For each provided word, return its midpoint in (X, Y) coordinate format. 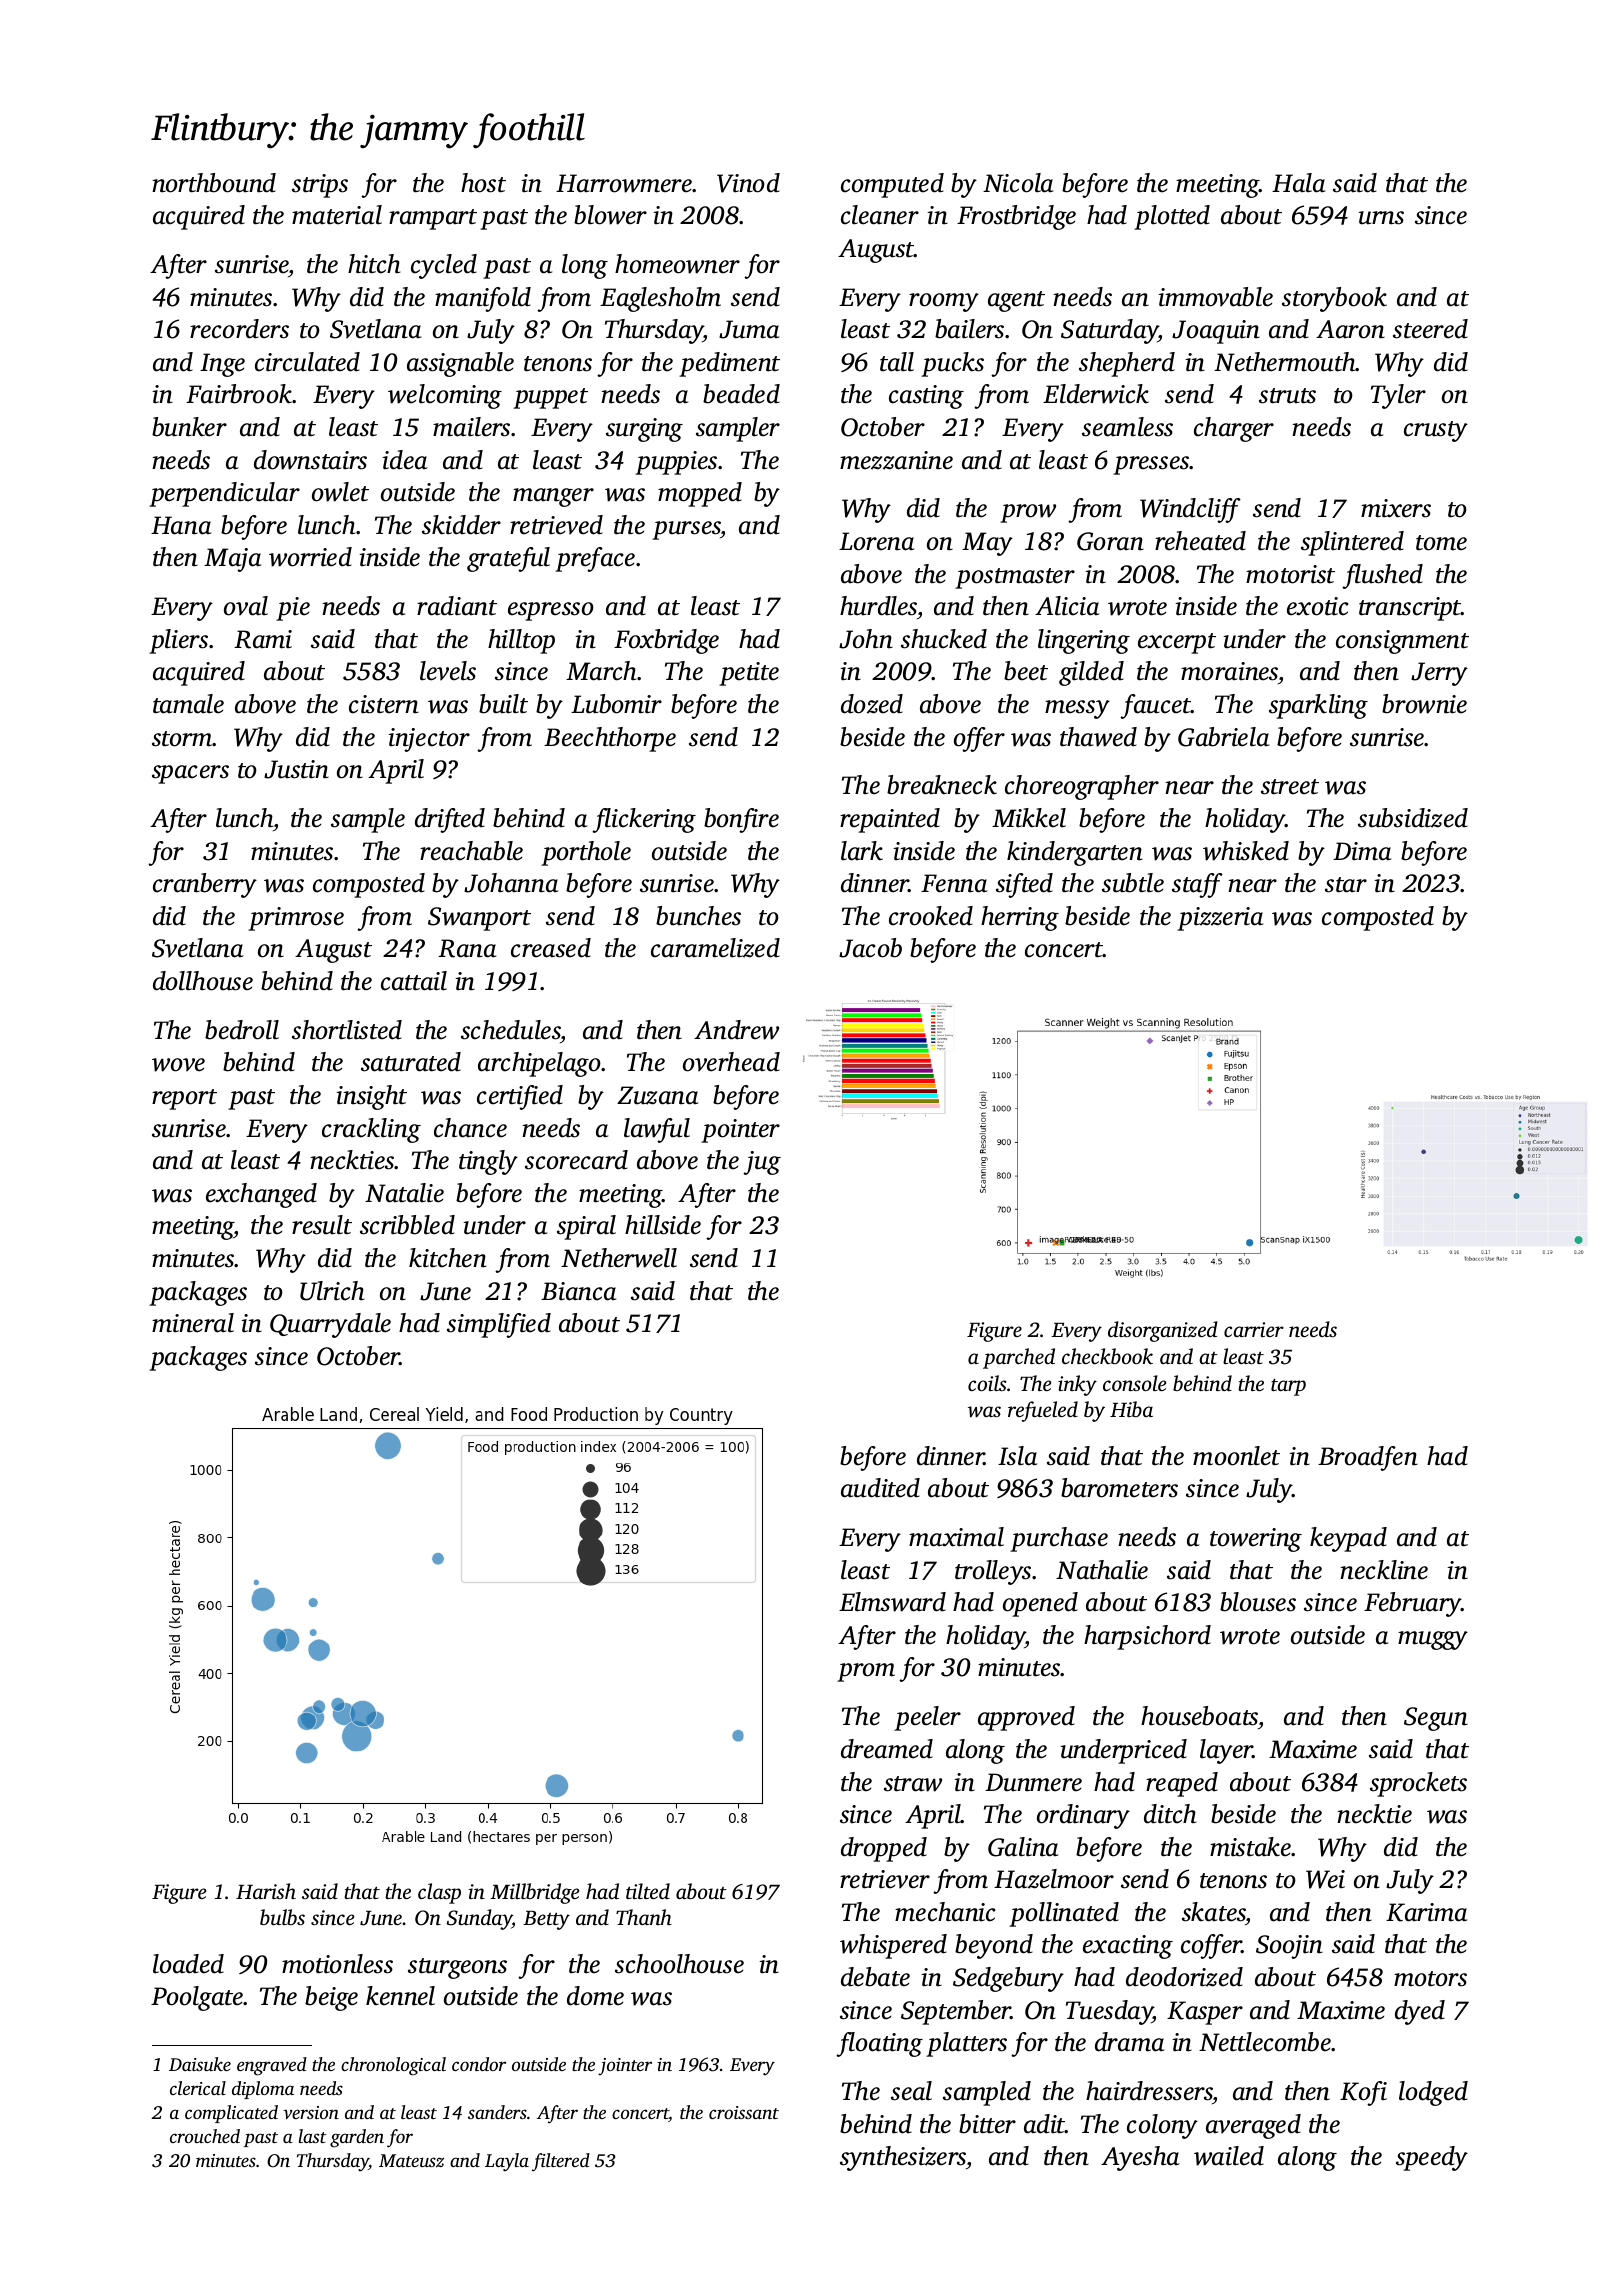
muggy (1433, 1640)
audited (880, 1488)
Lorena (876, 541)
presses (1151, 465)
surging (644, 430)
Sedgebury (1008, 1979)
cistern (384, 704)
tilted (648, 1891)
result (322, 1225)
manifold (483, 299)
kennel (400, 1996)
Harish (266, 1891)
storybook (1334, 299)
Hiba (1131, 1409)
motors (1430, 1979)
